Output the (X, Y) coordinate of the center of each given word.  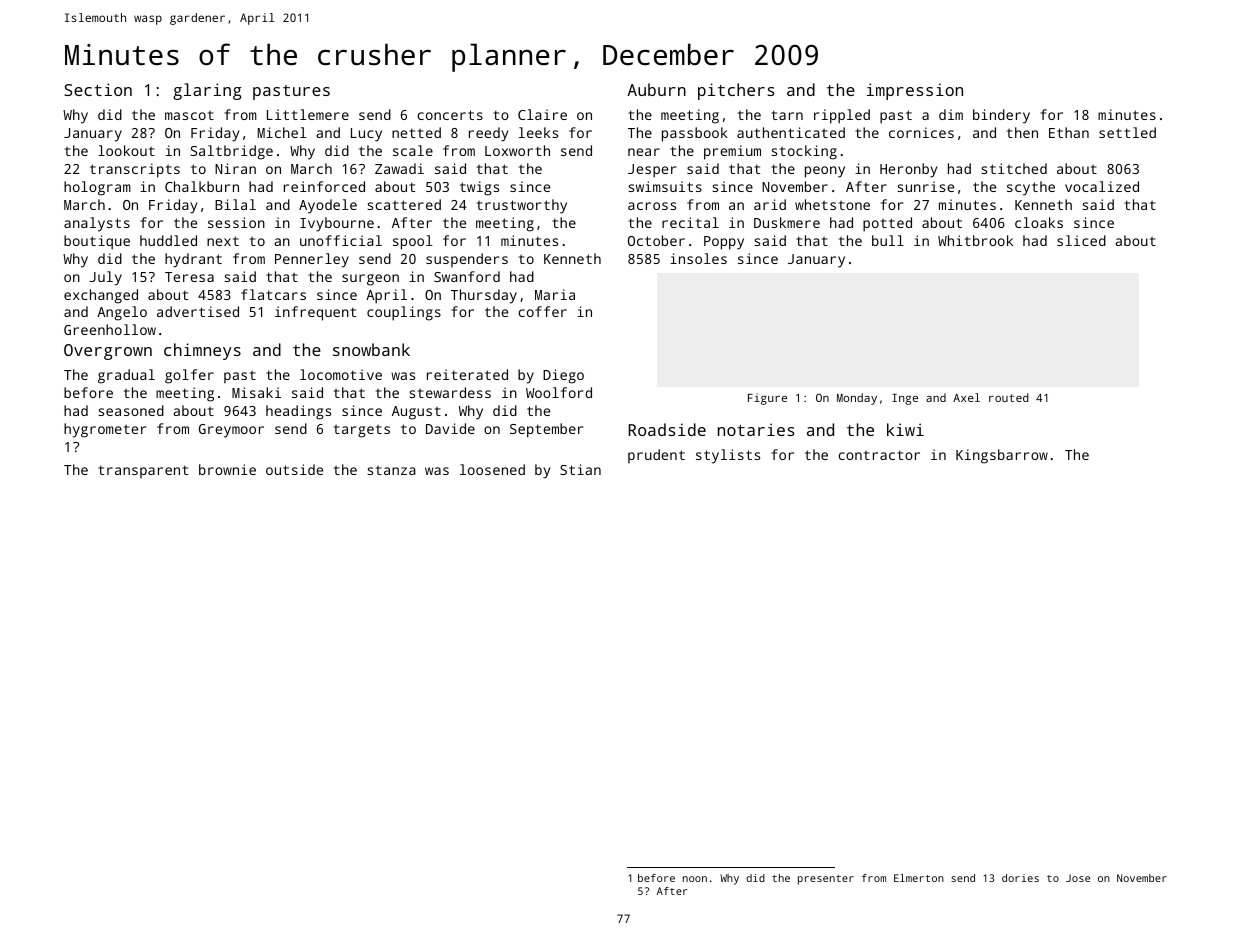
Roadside (667, 429)
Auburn (656, 89)
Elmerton (919, 878)
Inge (905, 399)
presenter (826, 880)
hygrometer (105, 430)
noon (695, 879)
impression (915, 91)
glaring (207, 91)
